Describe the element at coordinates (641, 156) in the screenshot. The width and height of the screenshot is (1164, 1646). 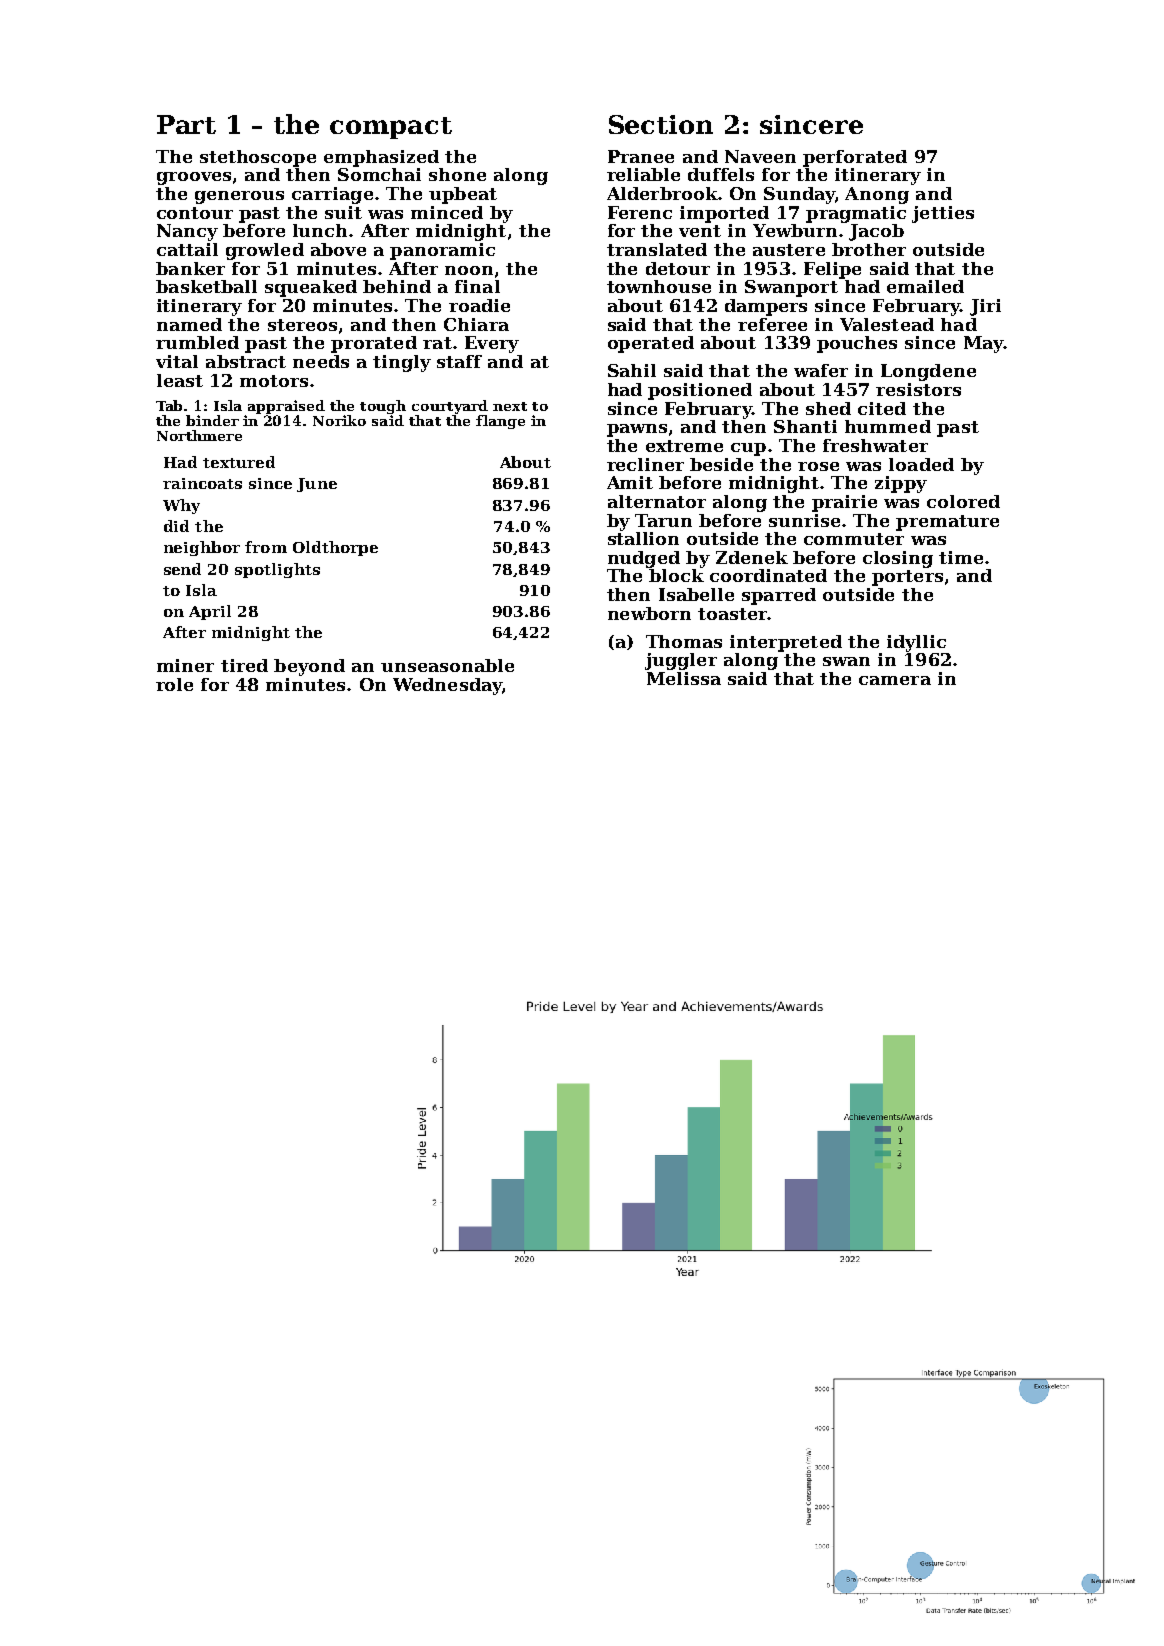
I see `Pranee` at that location.
